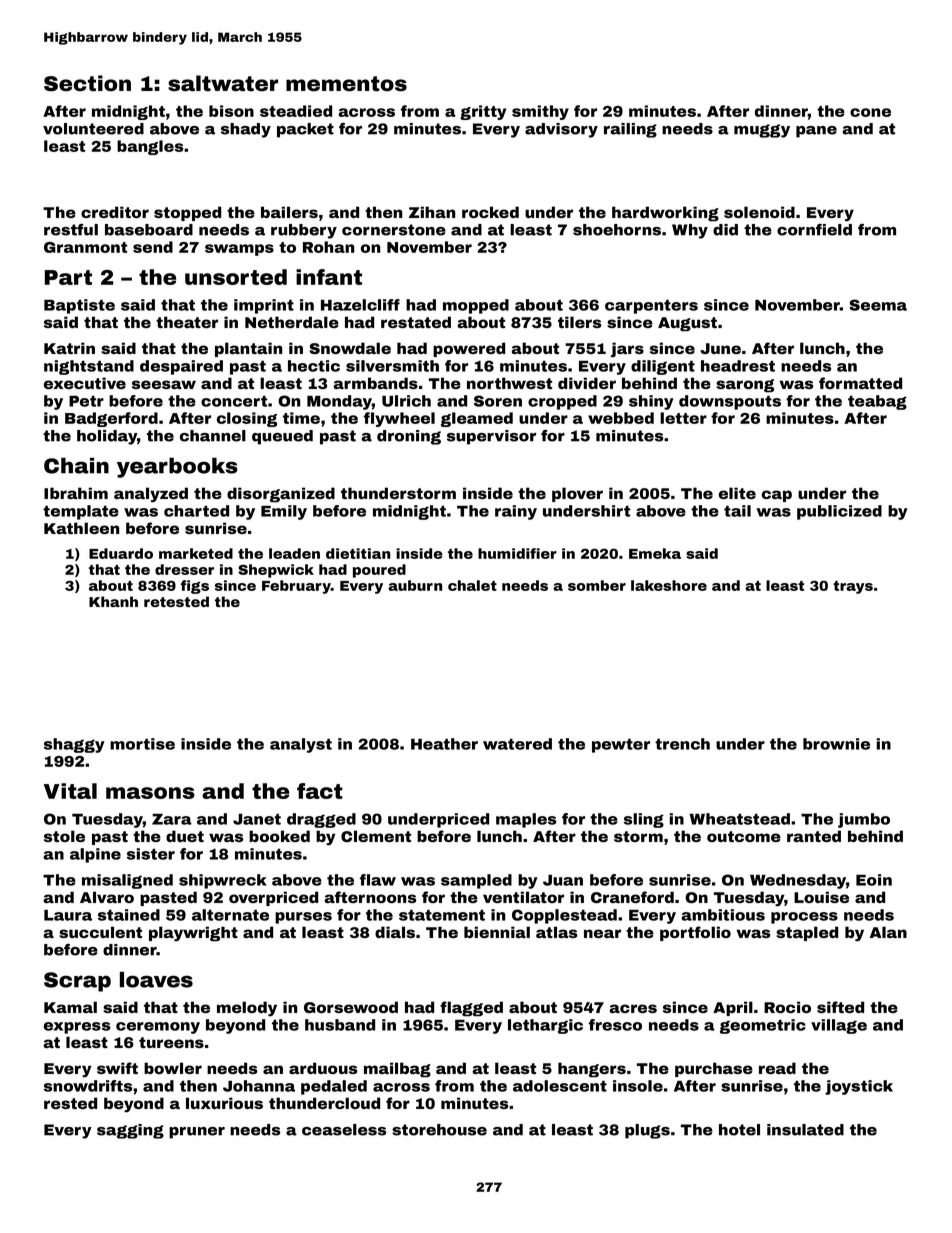  What do you see at coordinates (344, 1130) in the screenshot?
I see `ceaseless` at bounding box center [344, 1130].
